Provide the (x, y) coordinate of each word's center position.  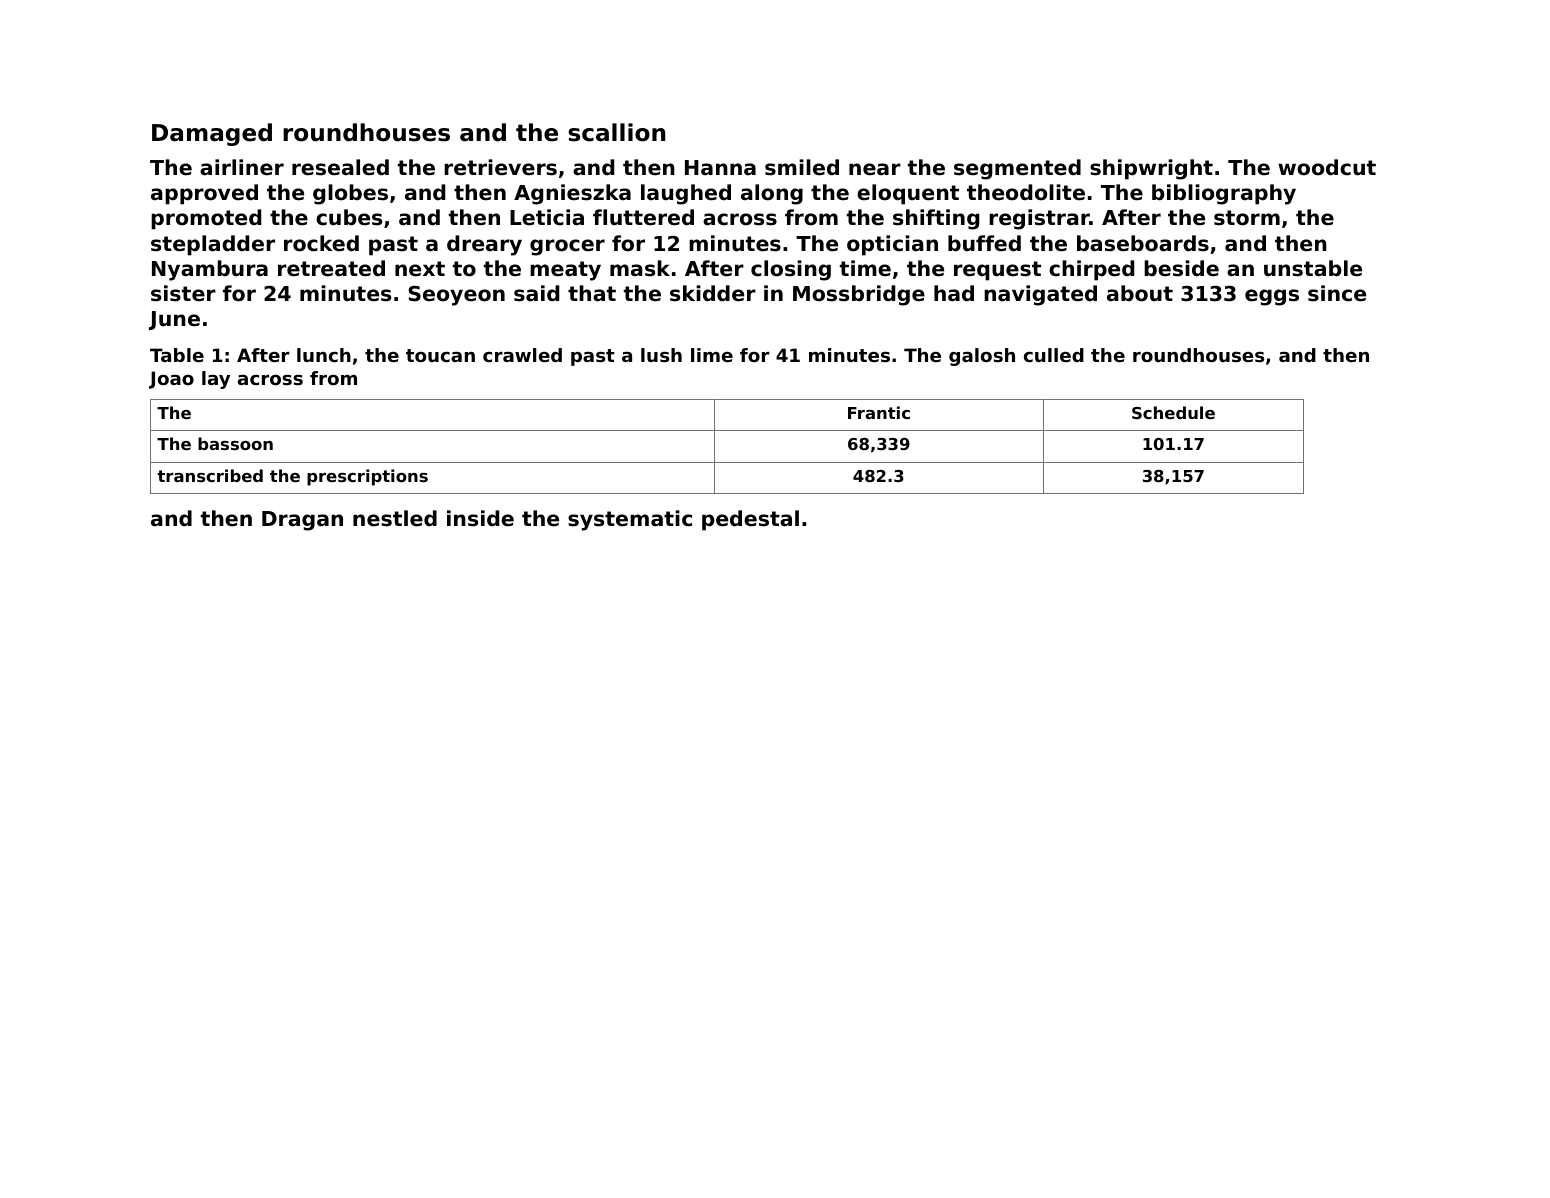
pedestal (750, 520)
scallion (616, 132)
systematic (630, 520)
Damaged (212, 134)
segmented (1017, 169)
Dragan (302, 521)
